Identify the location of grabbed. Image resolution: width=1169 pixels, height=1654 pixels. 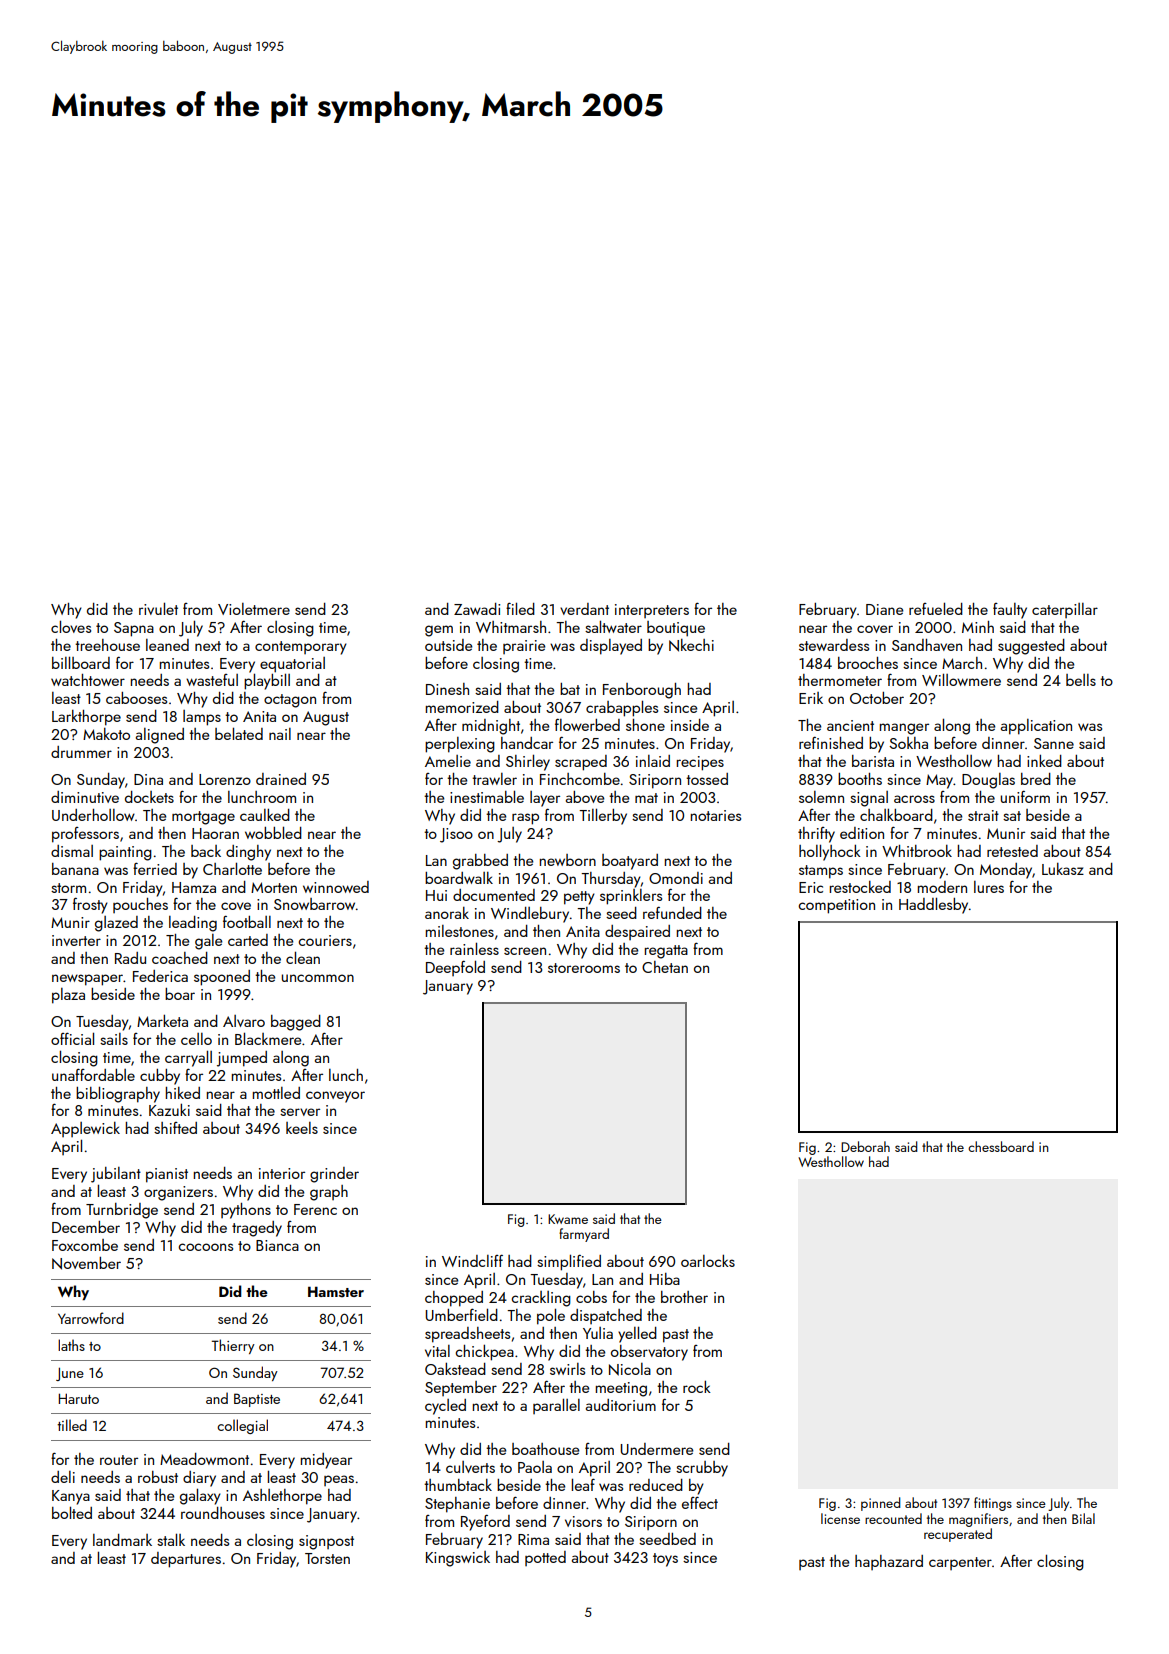
(480, 862).
